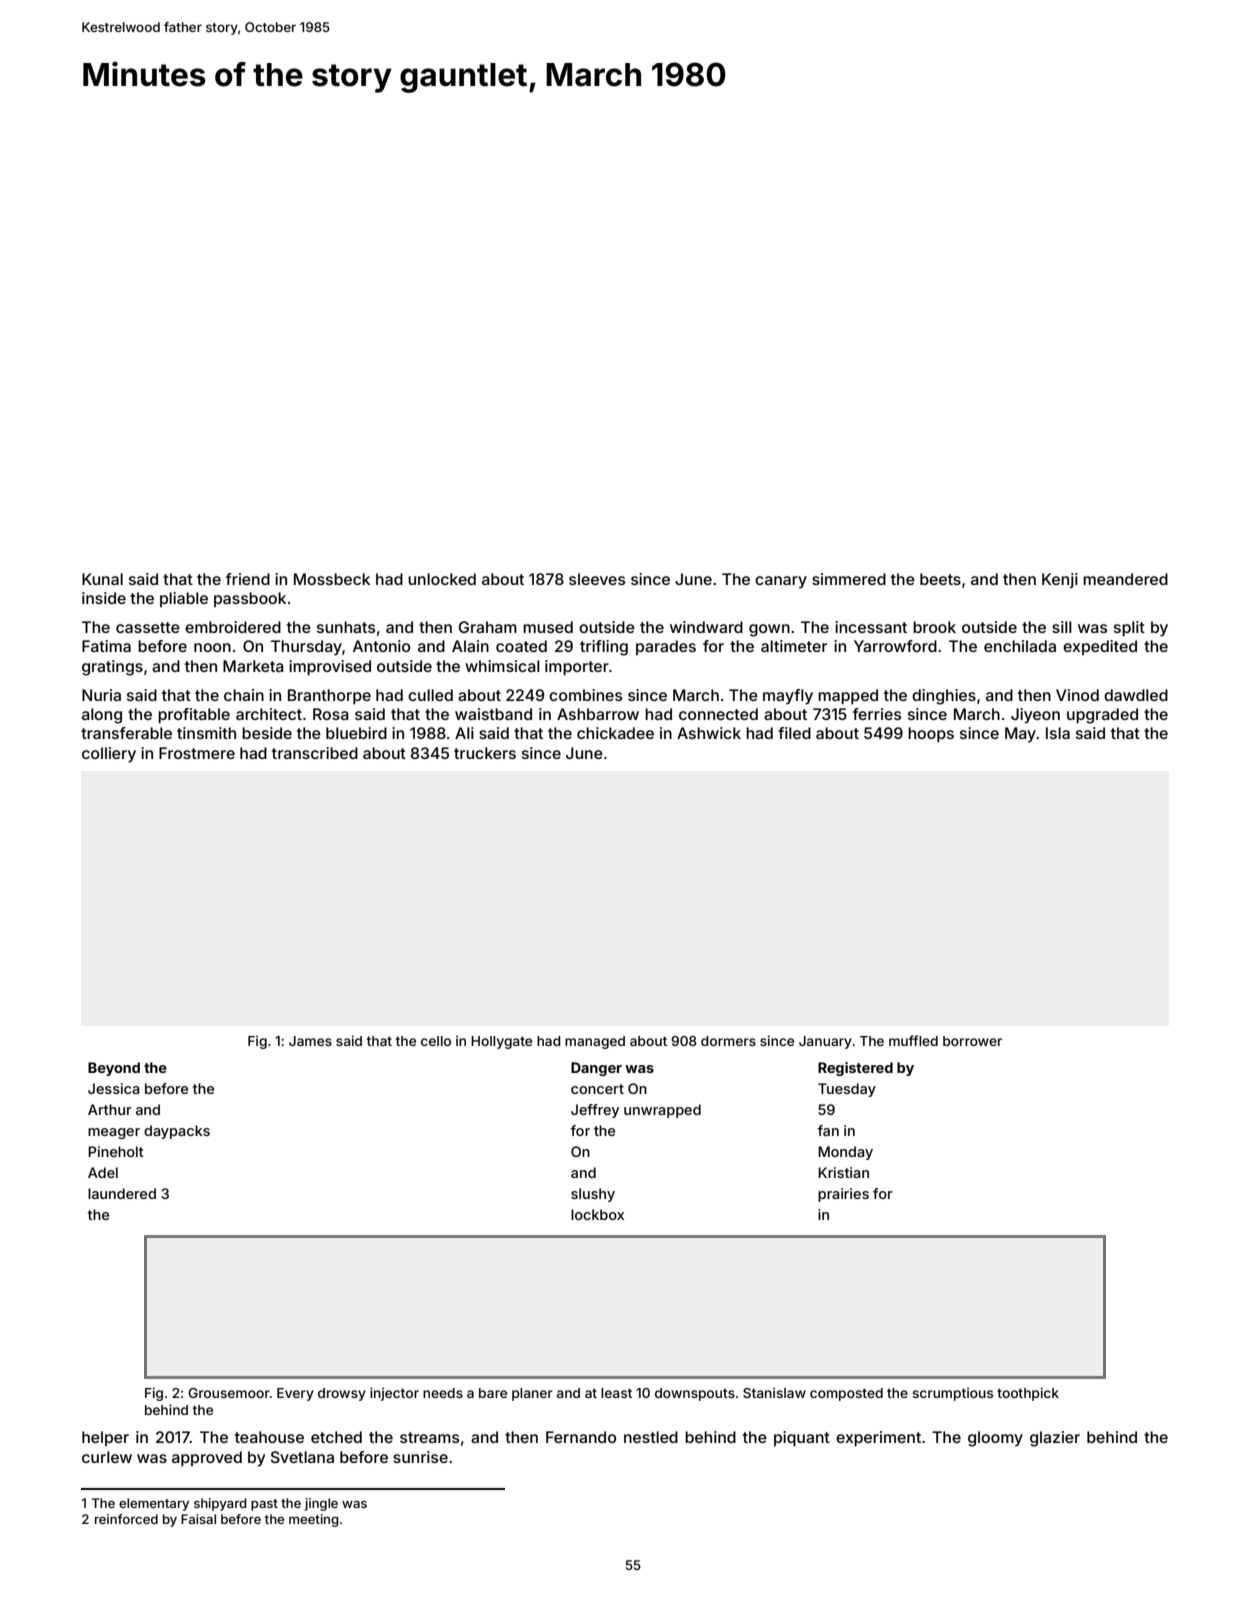  I want to click on filed, so click(794, 733).
